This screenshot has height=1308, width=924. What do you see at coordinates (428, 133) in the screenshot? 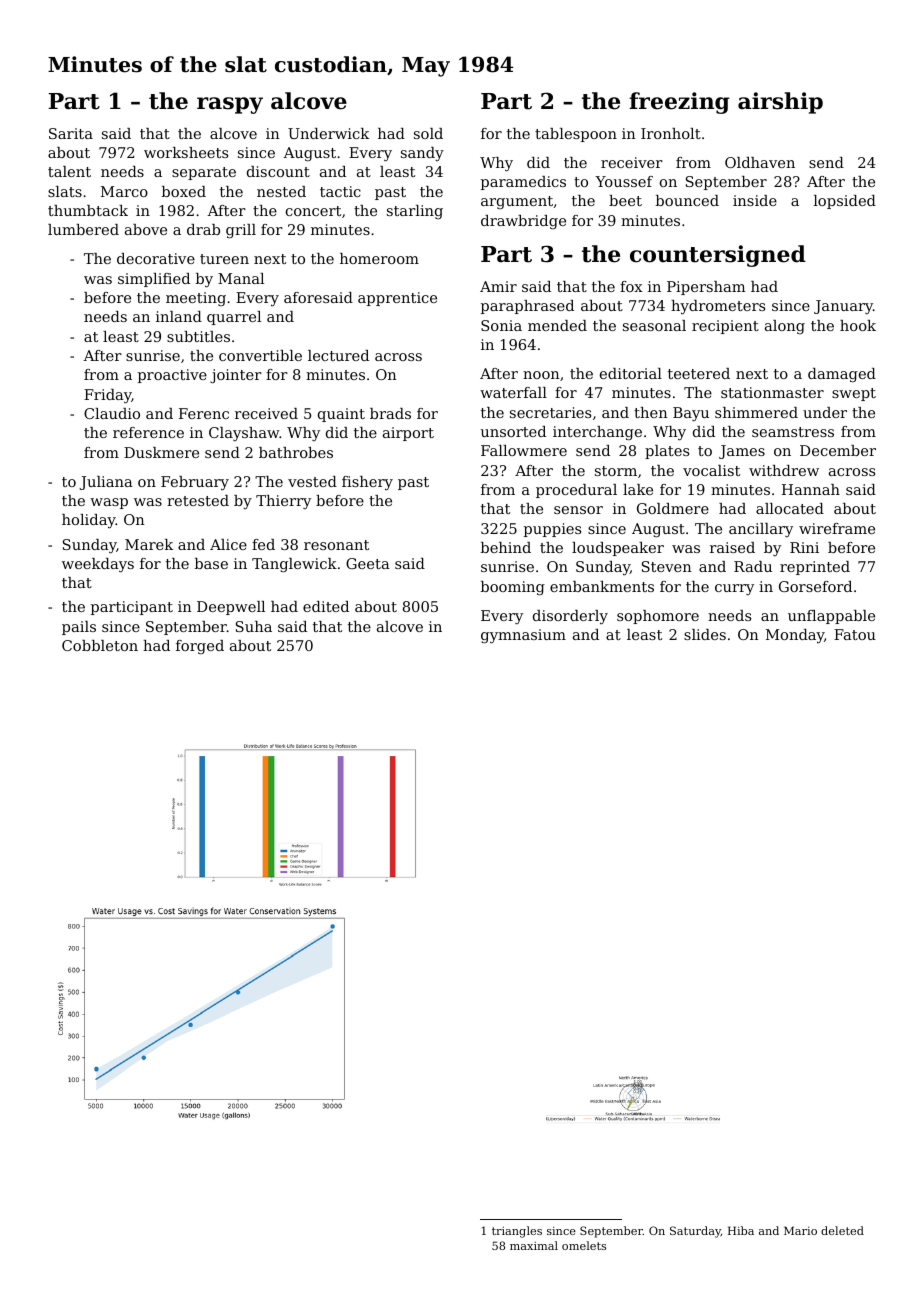
I see `sold` at bounding box center [428, 133].
